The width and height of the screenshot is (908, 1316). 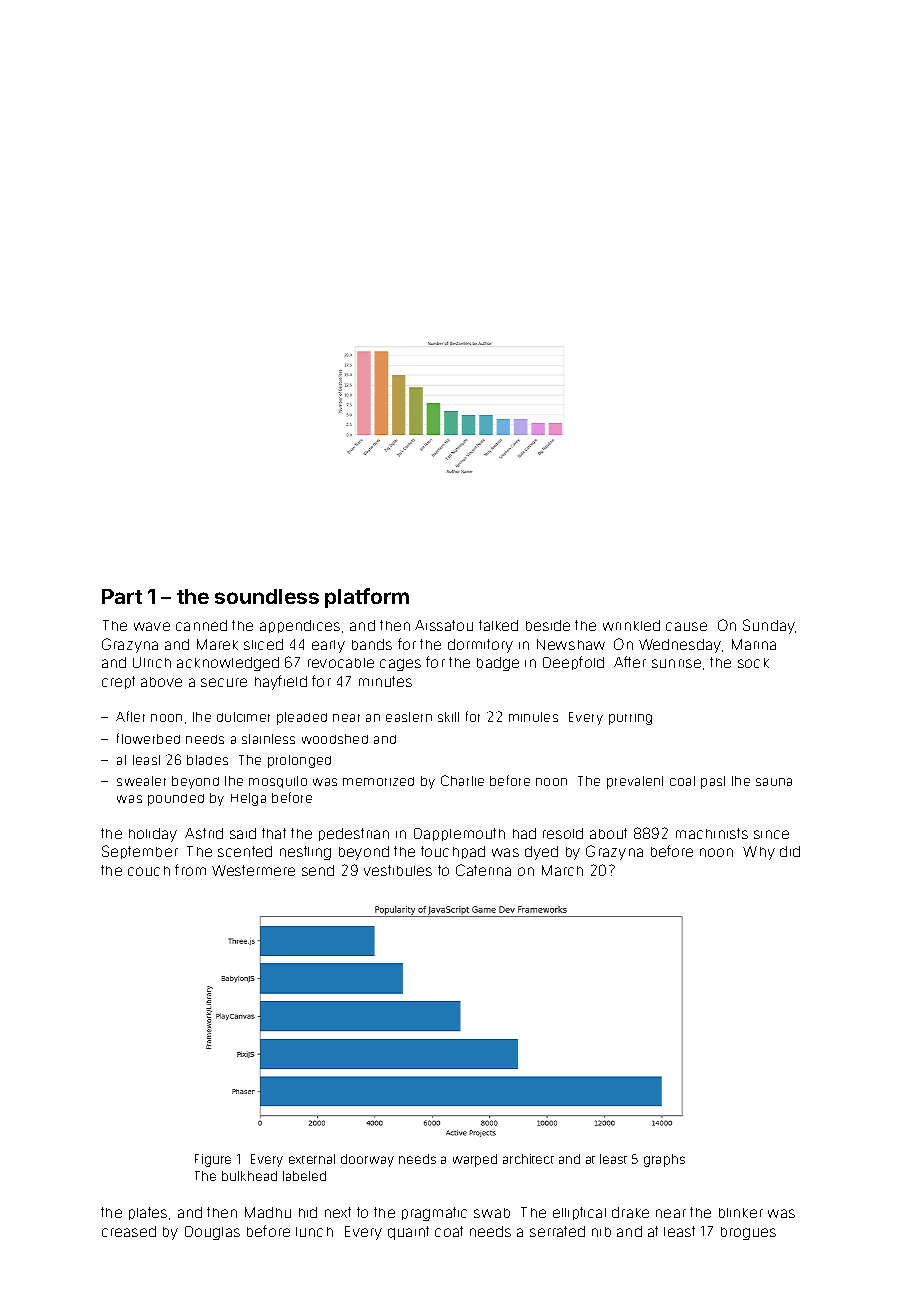 What do you see at coordinates (409, 717) in the screenshot?
I see `eastern` at bounding box center [409, 717].
